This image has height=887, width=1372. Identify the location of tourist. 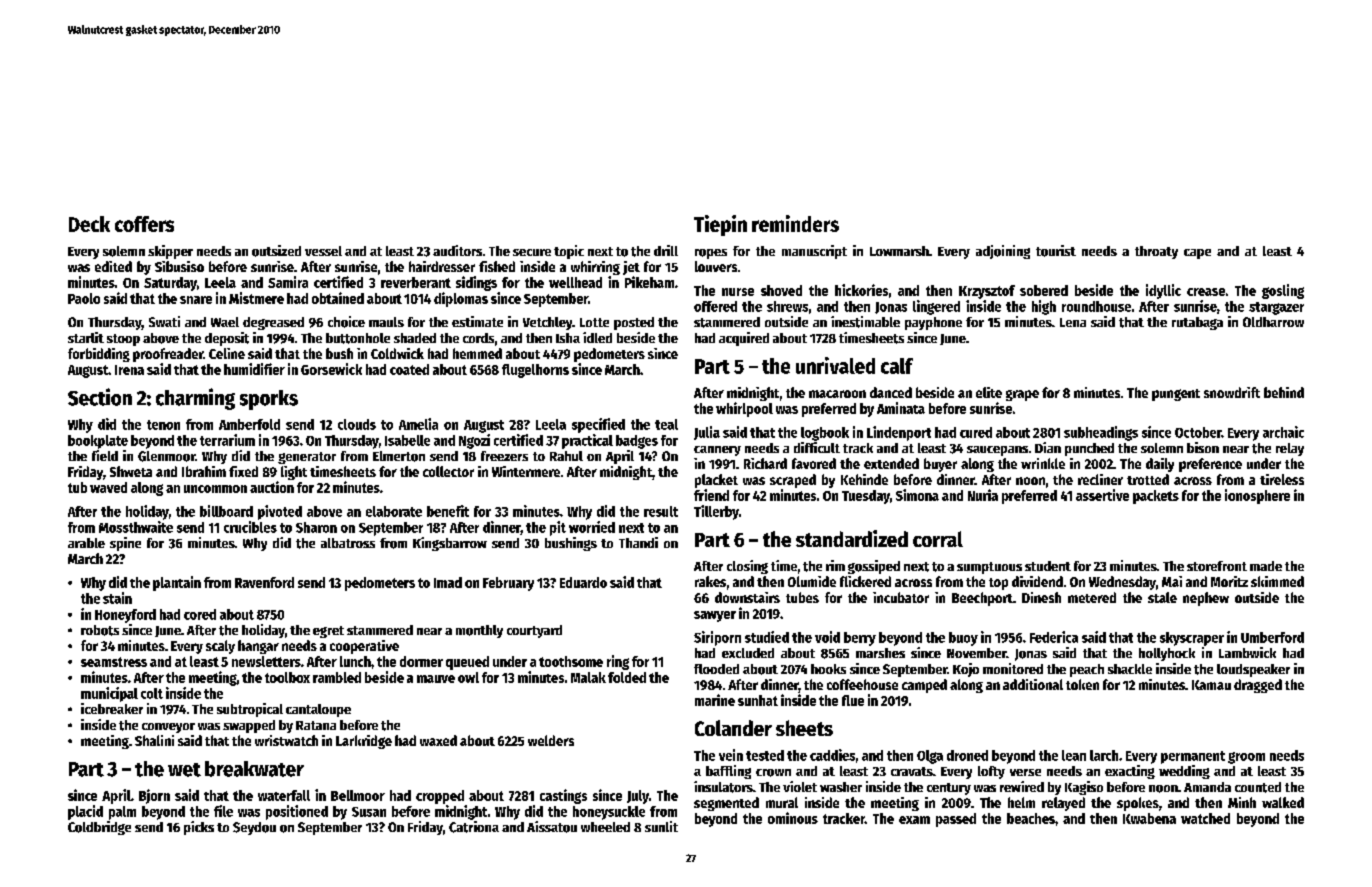
(1056, 251).
